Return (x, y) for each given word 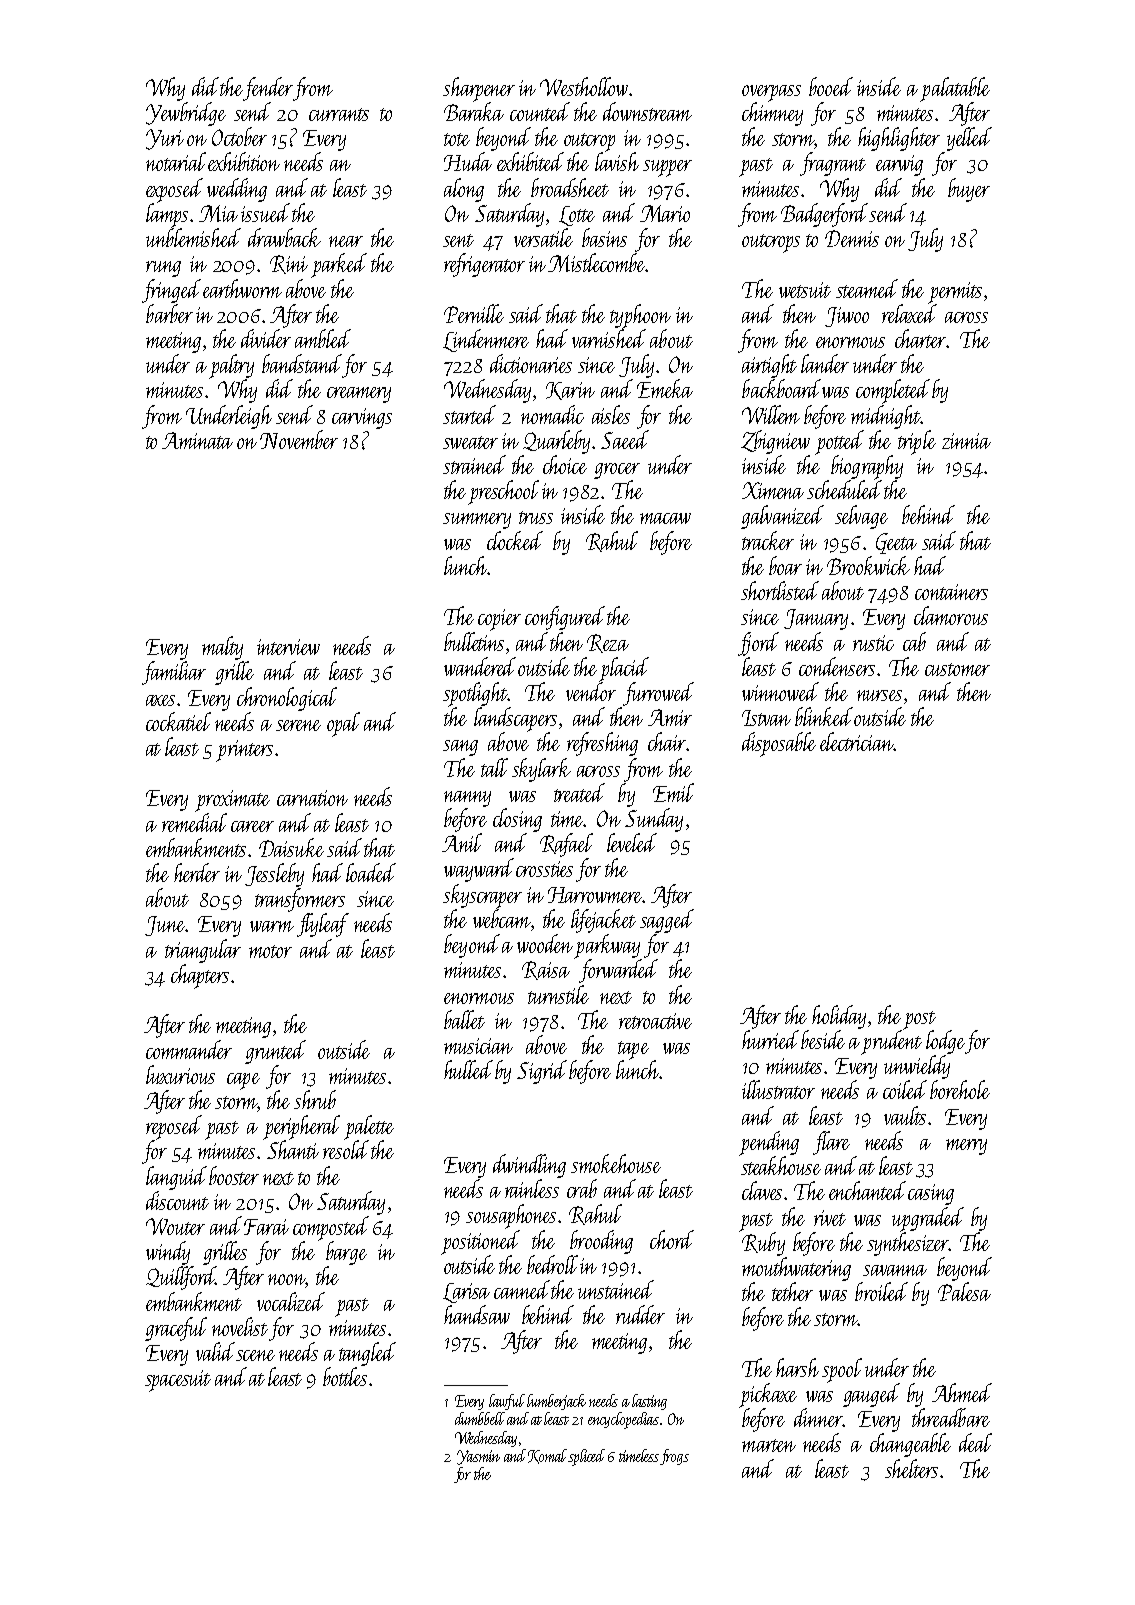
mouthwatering (796, 1269)
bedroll (552, 1264)
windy (168, 1253)
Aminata (197, 440)
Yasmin (478, 1457)
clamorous (951, 615)
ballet (464, 1019)
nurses (879, 695)
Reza (608, 643)
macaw (665, 518)
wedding (237, 190)
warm (272, 926)
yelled (969, 139)
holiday (839, 1017)
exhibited (530, 161)
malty (222, 648)
